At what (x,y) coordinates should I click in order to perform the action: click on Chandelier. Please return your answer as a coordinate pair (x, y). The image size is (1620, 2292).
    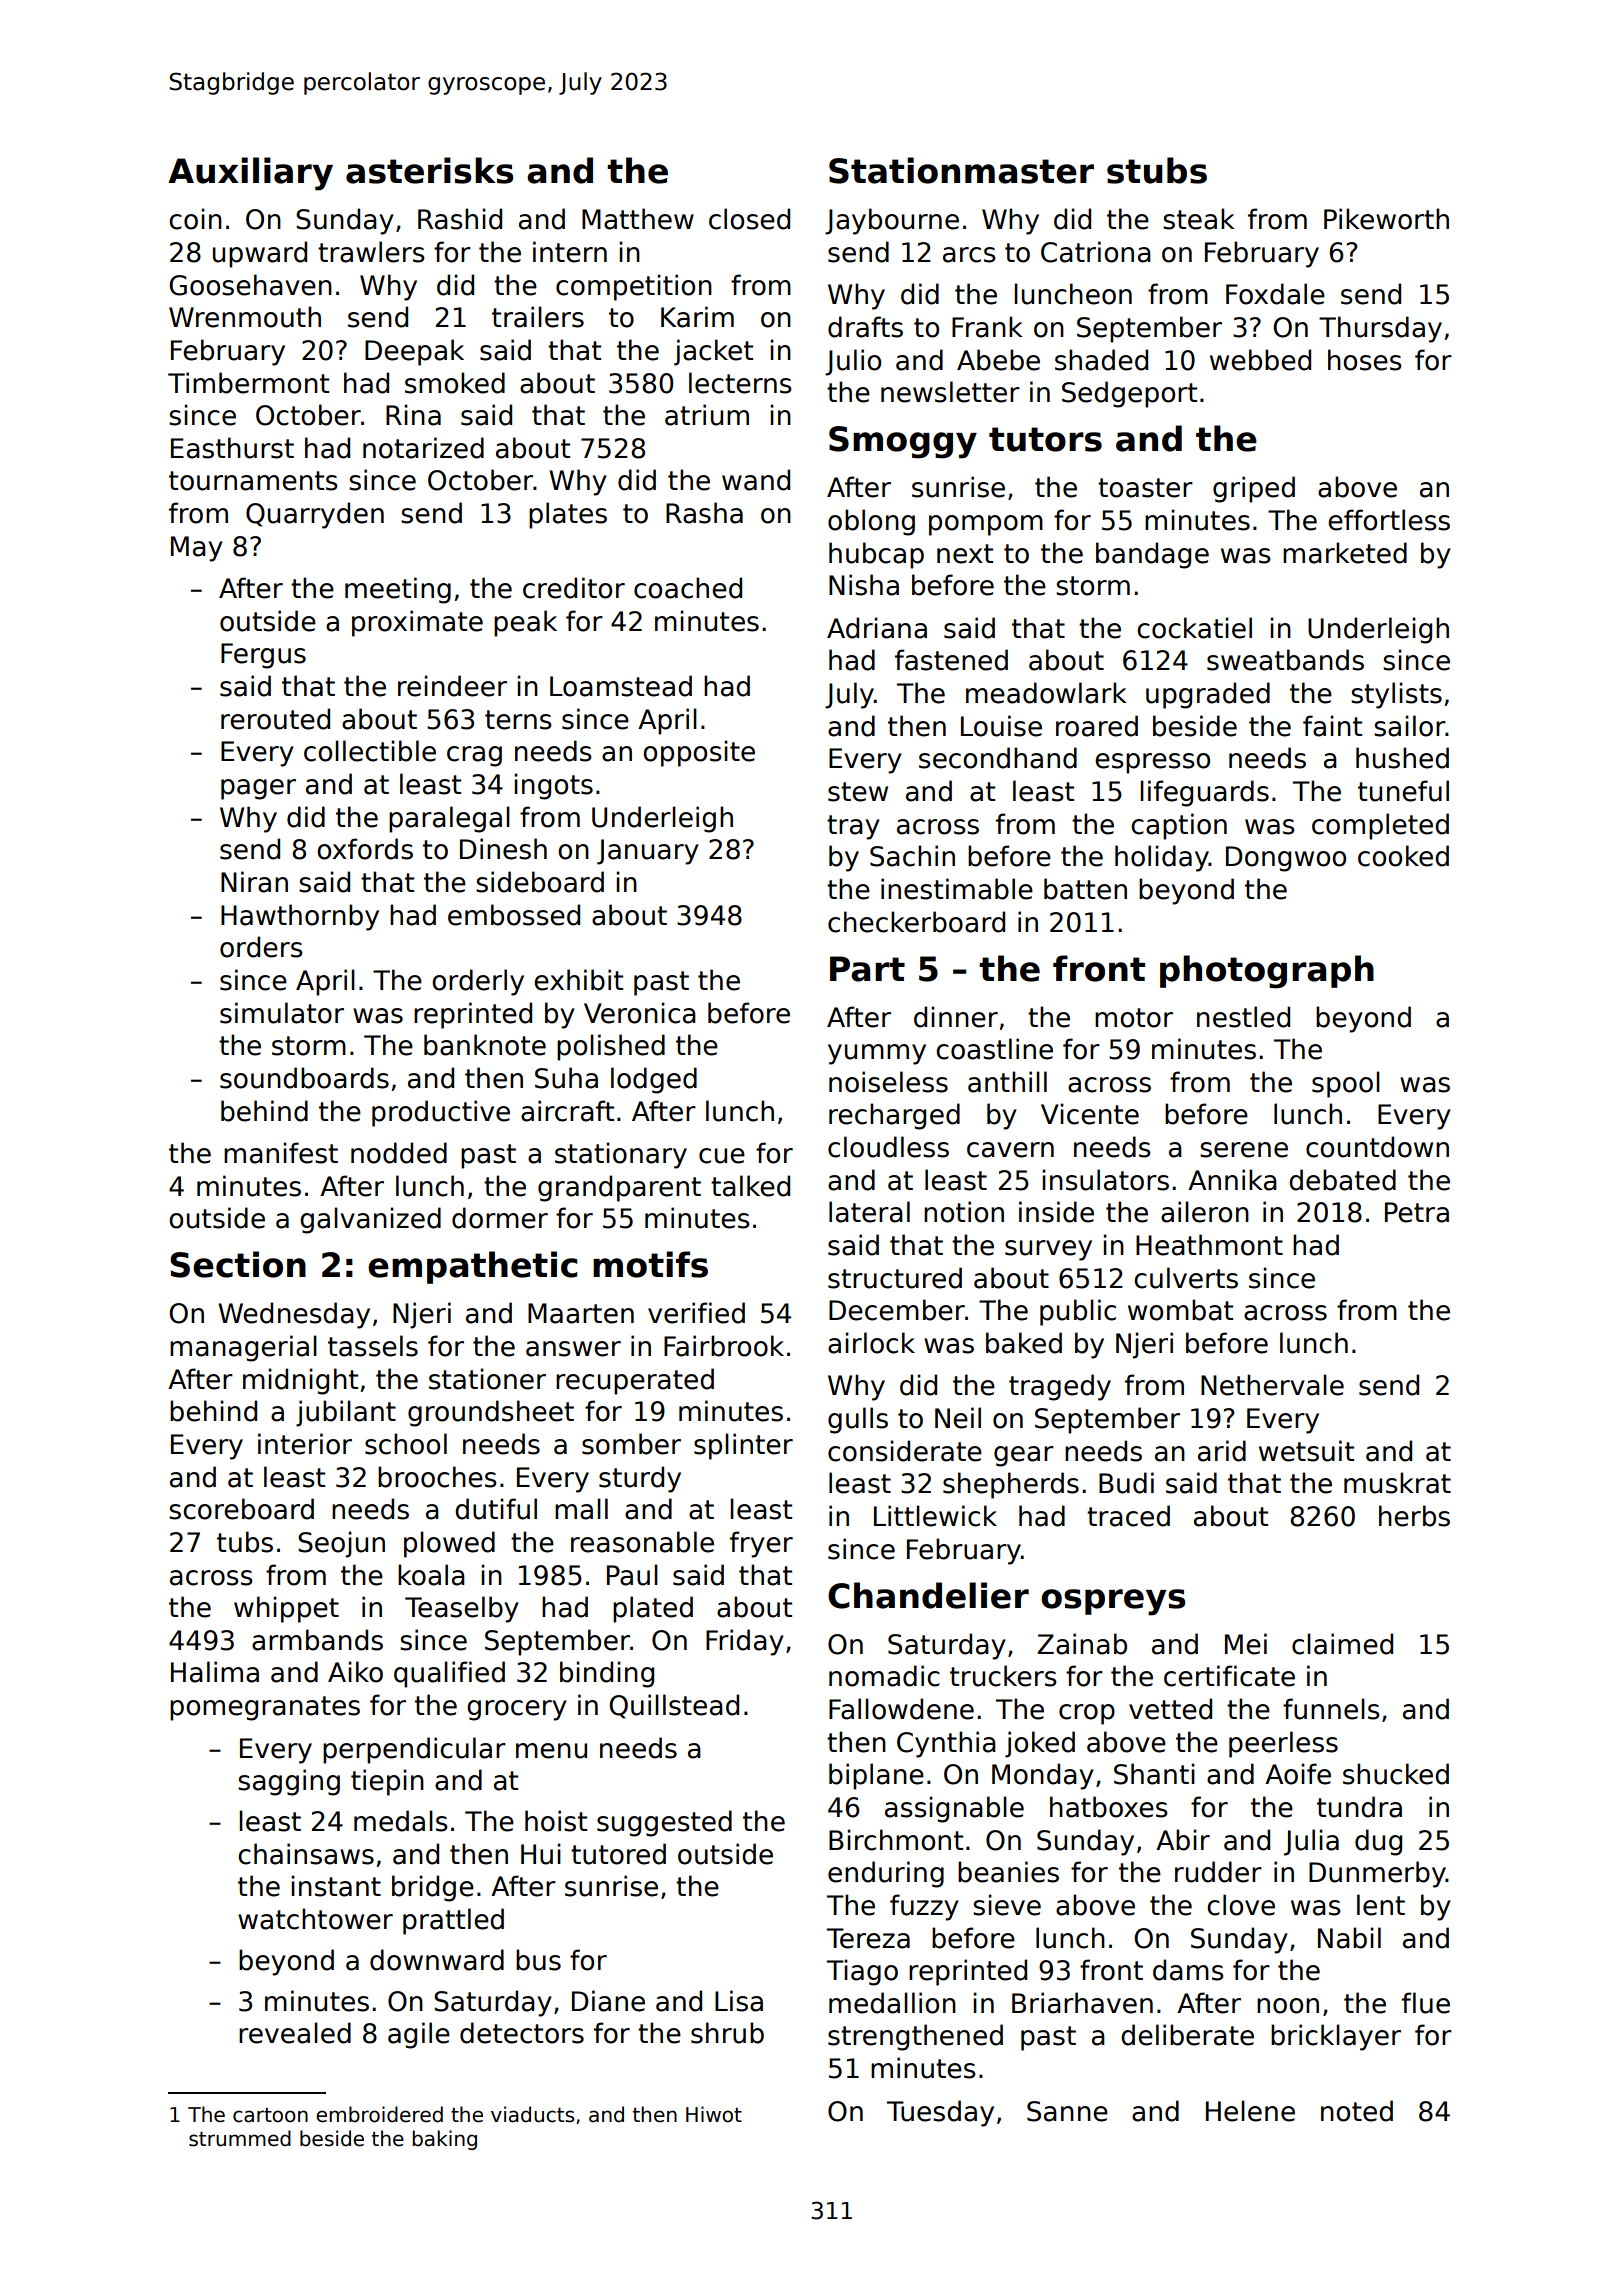
    Looking at the image, I should click on (928, 1595).
